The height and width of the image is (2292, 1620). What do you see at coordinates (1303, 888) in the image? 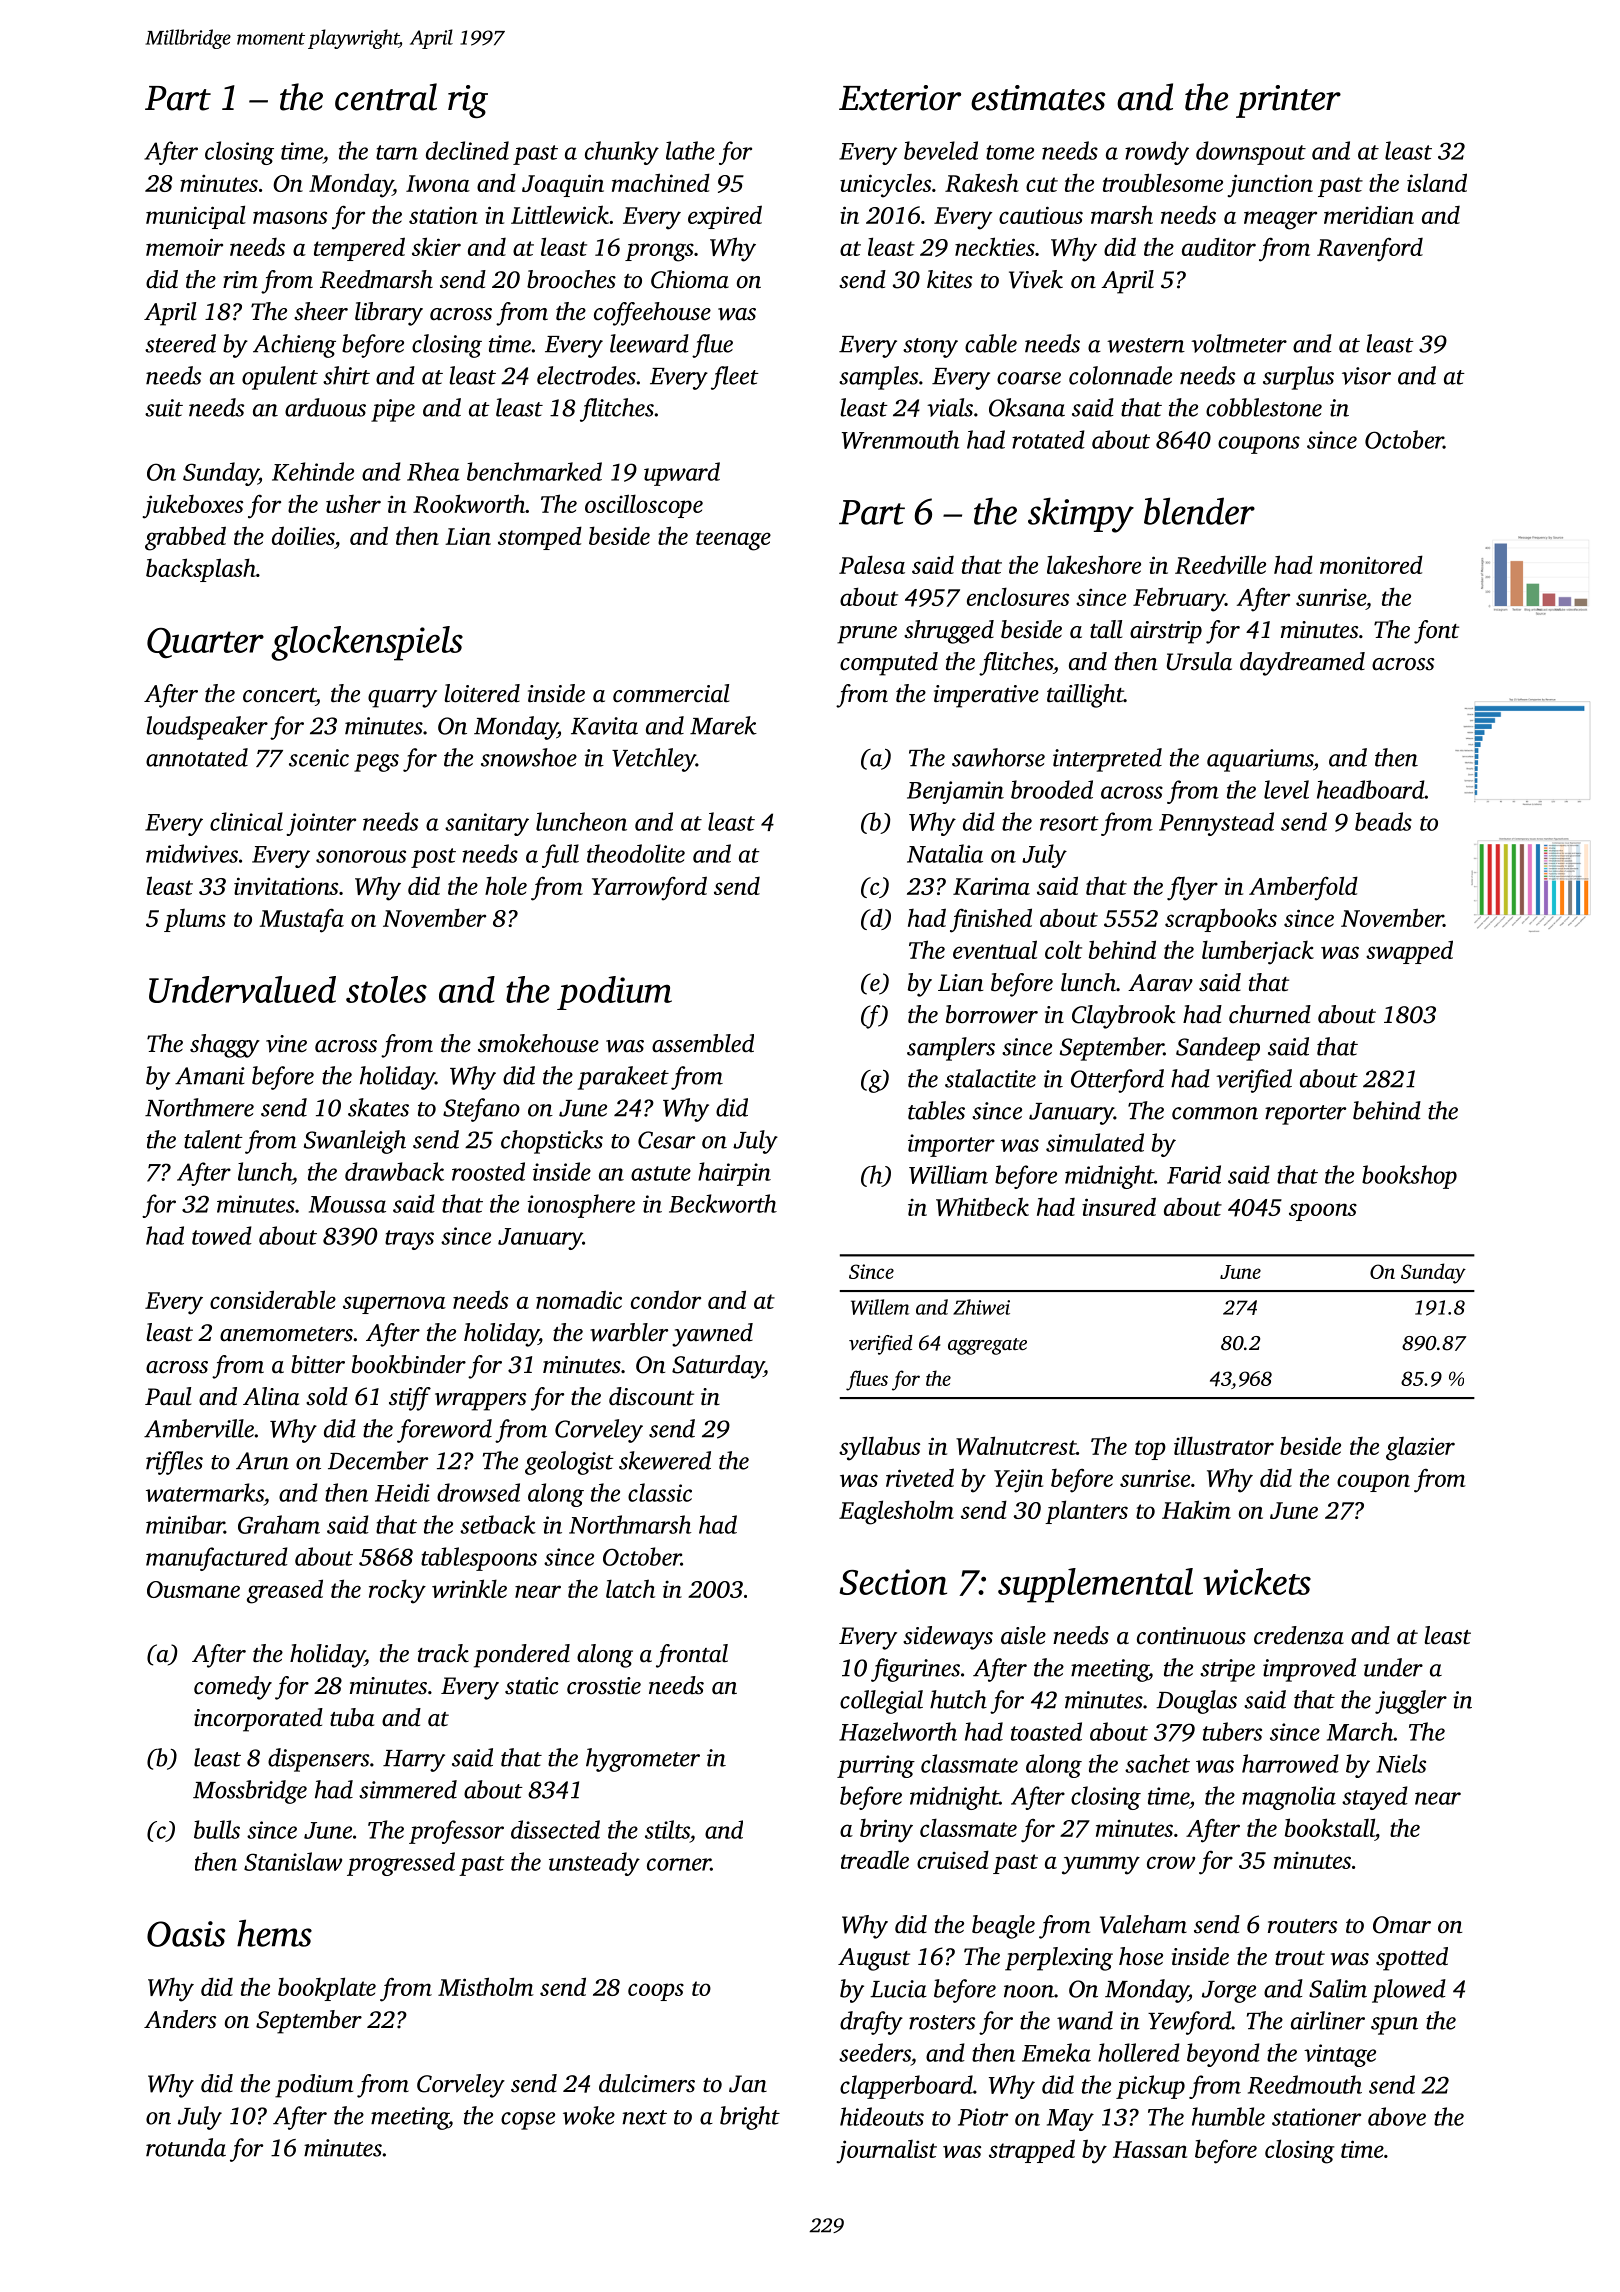
I see `Amberfold` at bounding box center [1303, 888].
